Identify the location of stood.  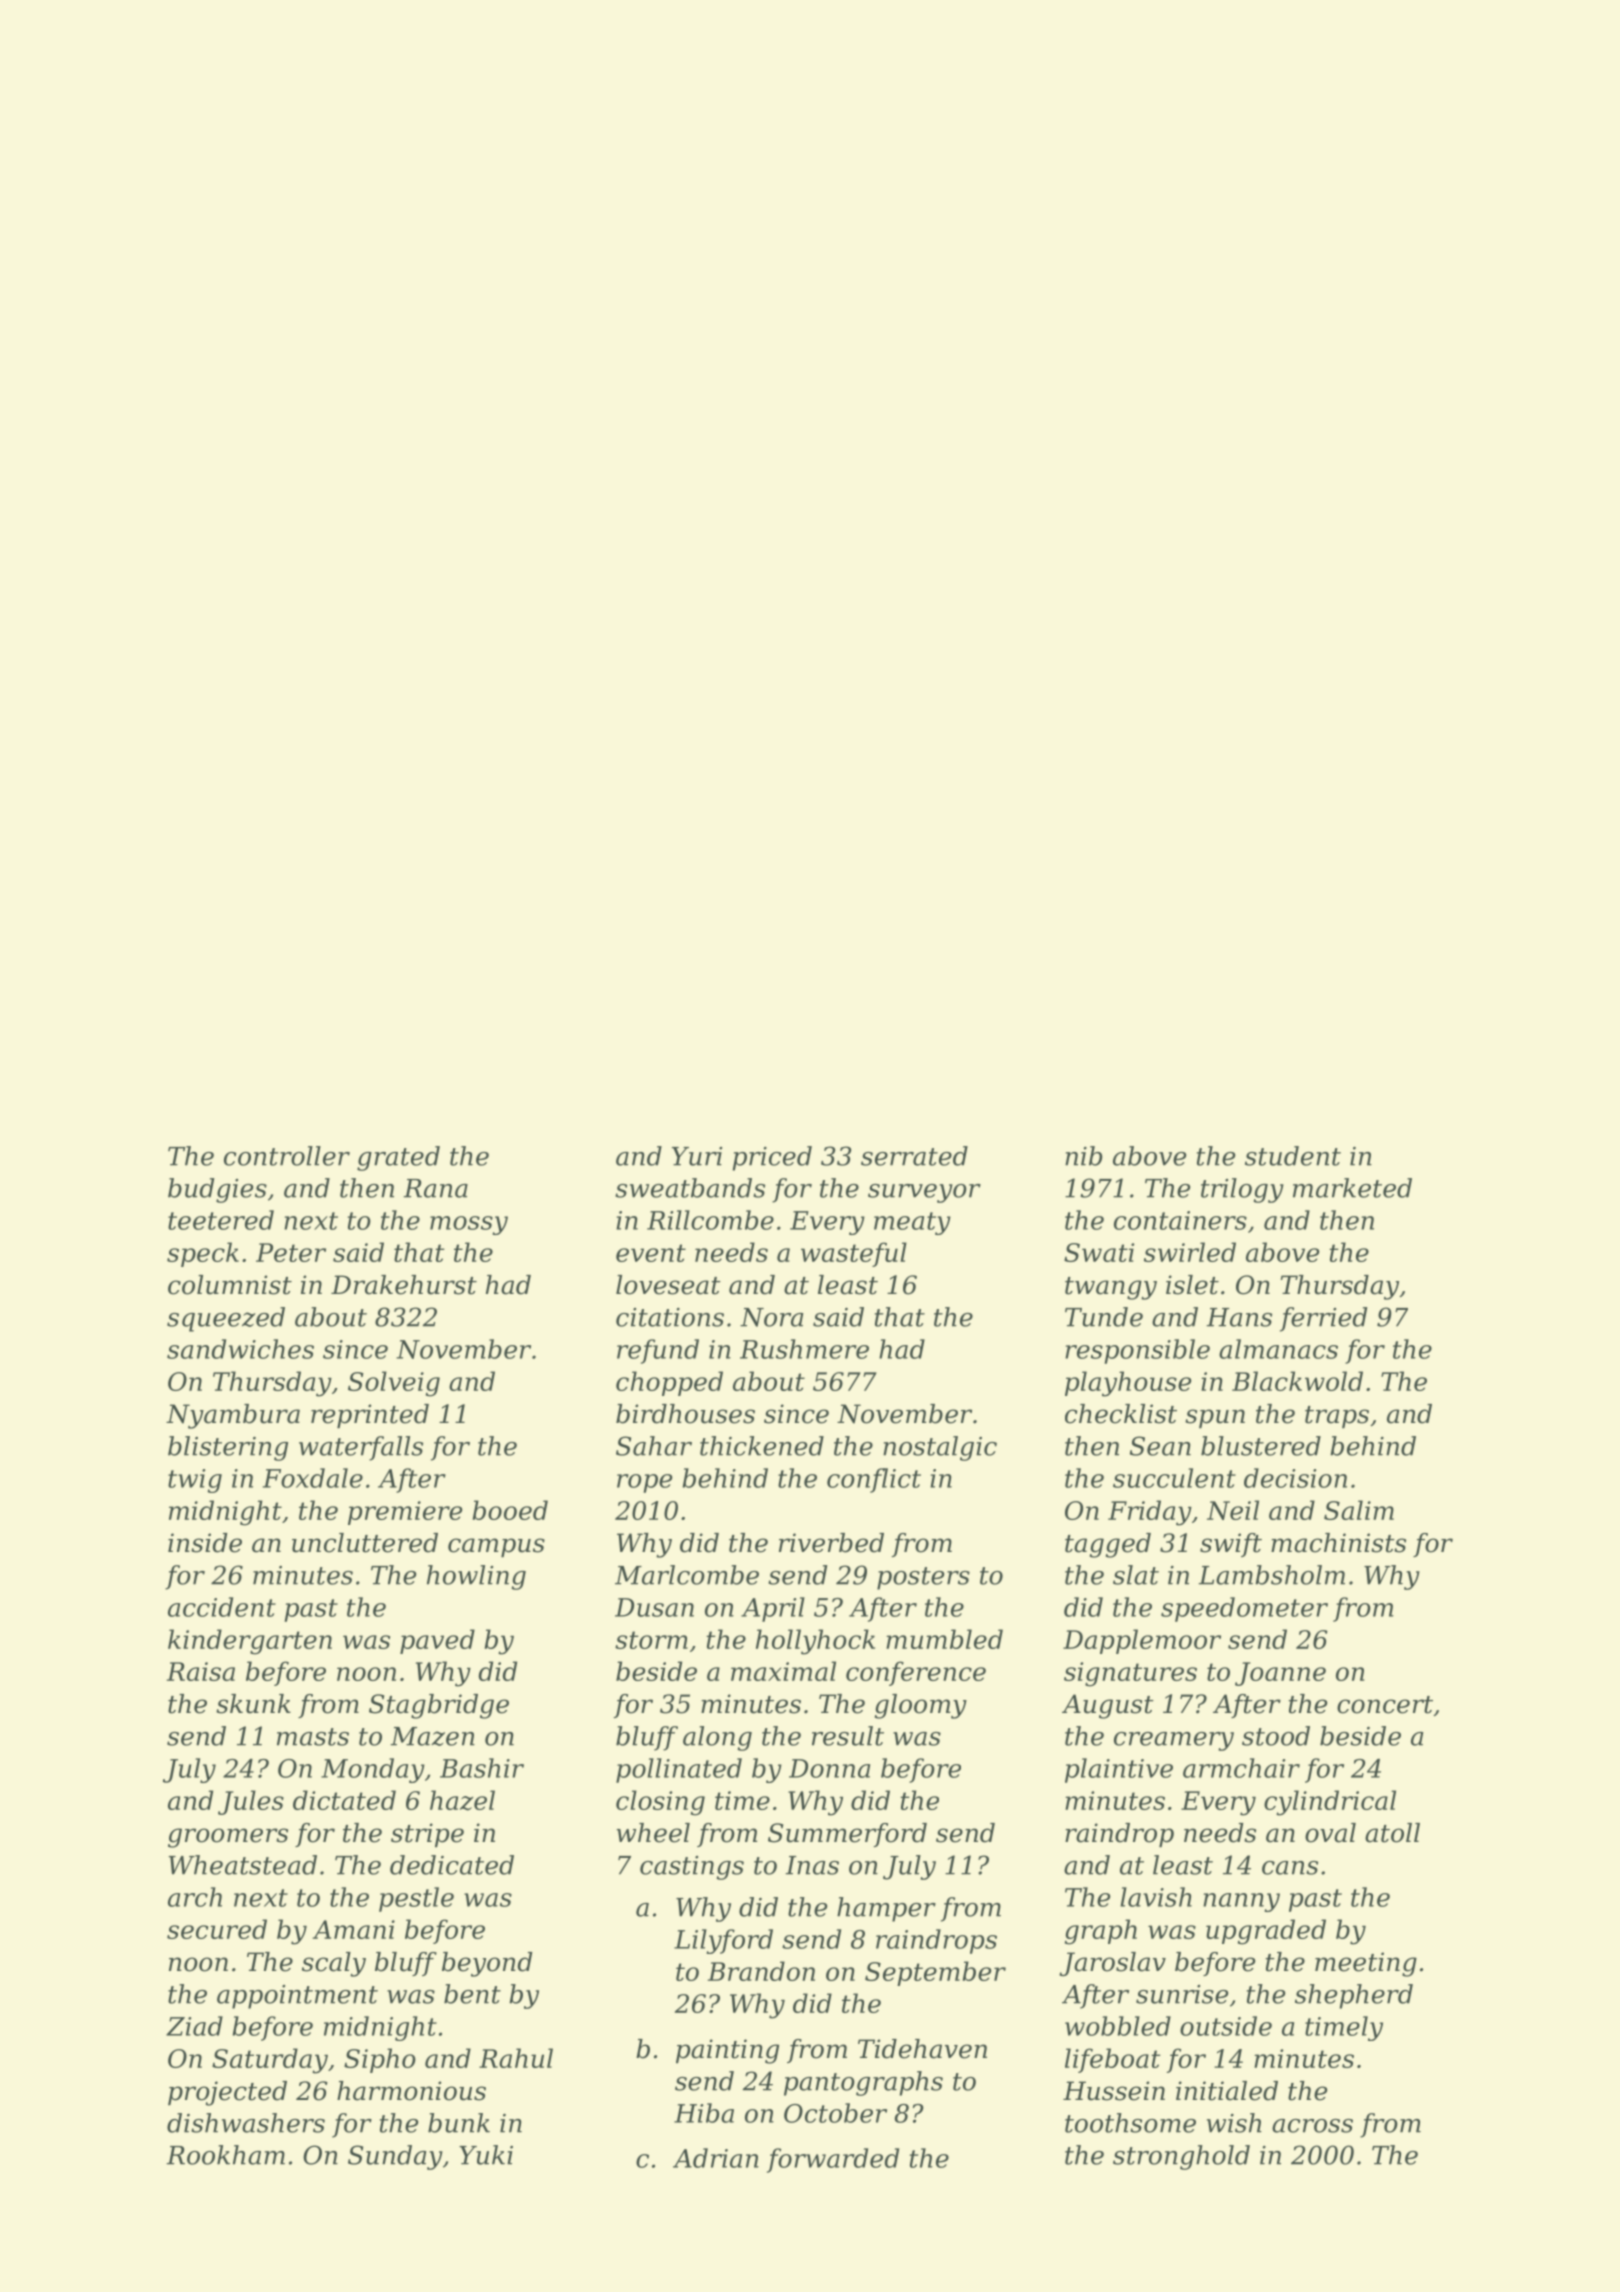
(1276, 1736).
